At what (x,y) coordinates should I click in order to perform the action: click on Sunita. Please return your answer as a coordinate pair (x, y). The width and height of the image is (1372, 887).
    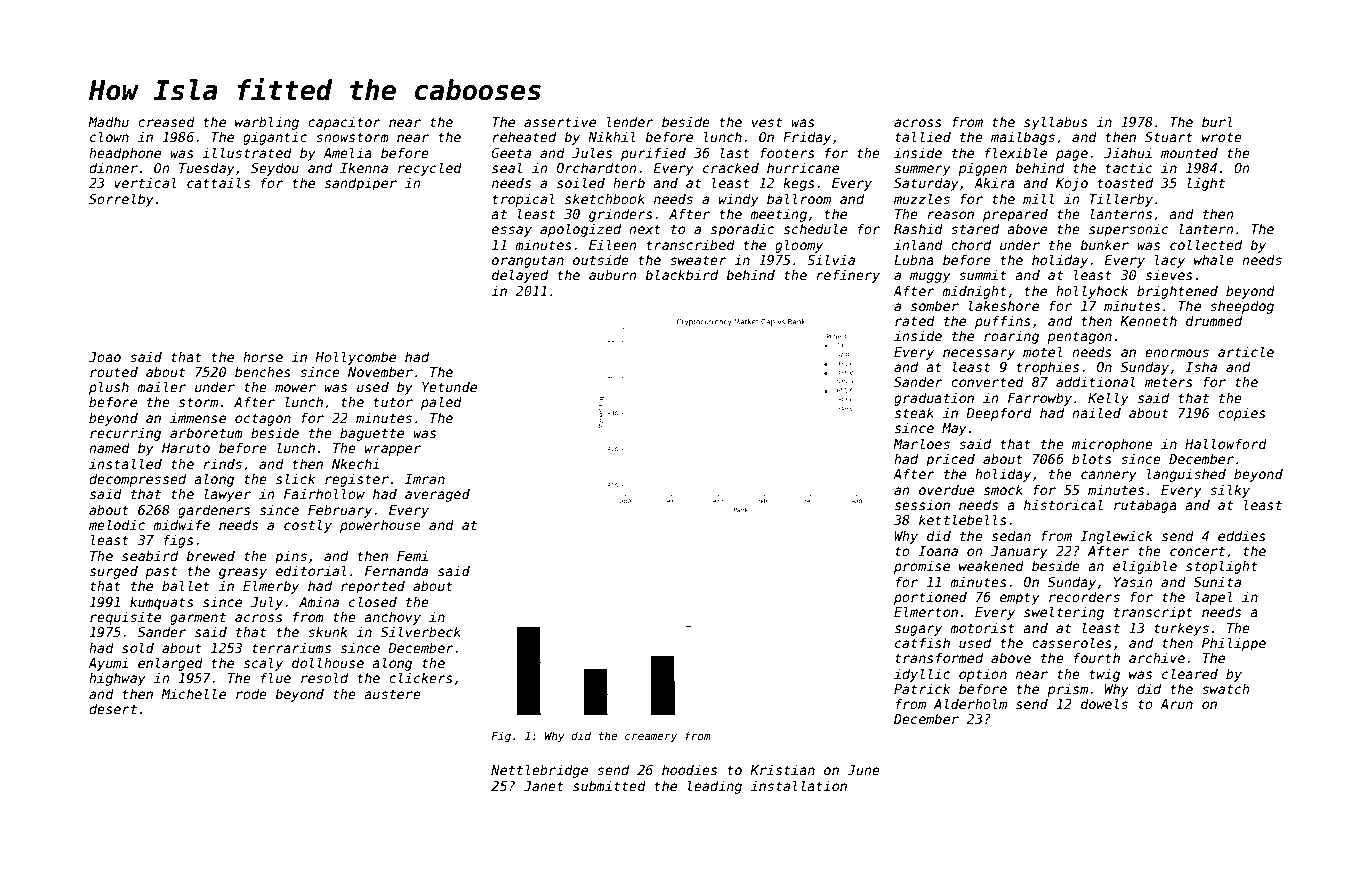
    Looking at the image, I should click on (1217, 582).
